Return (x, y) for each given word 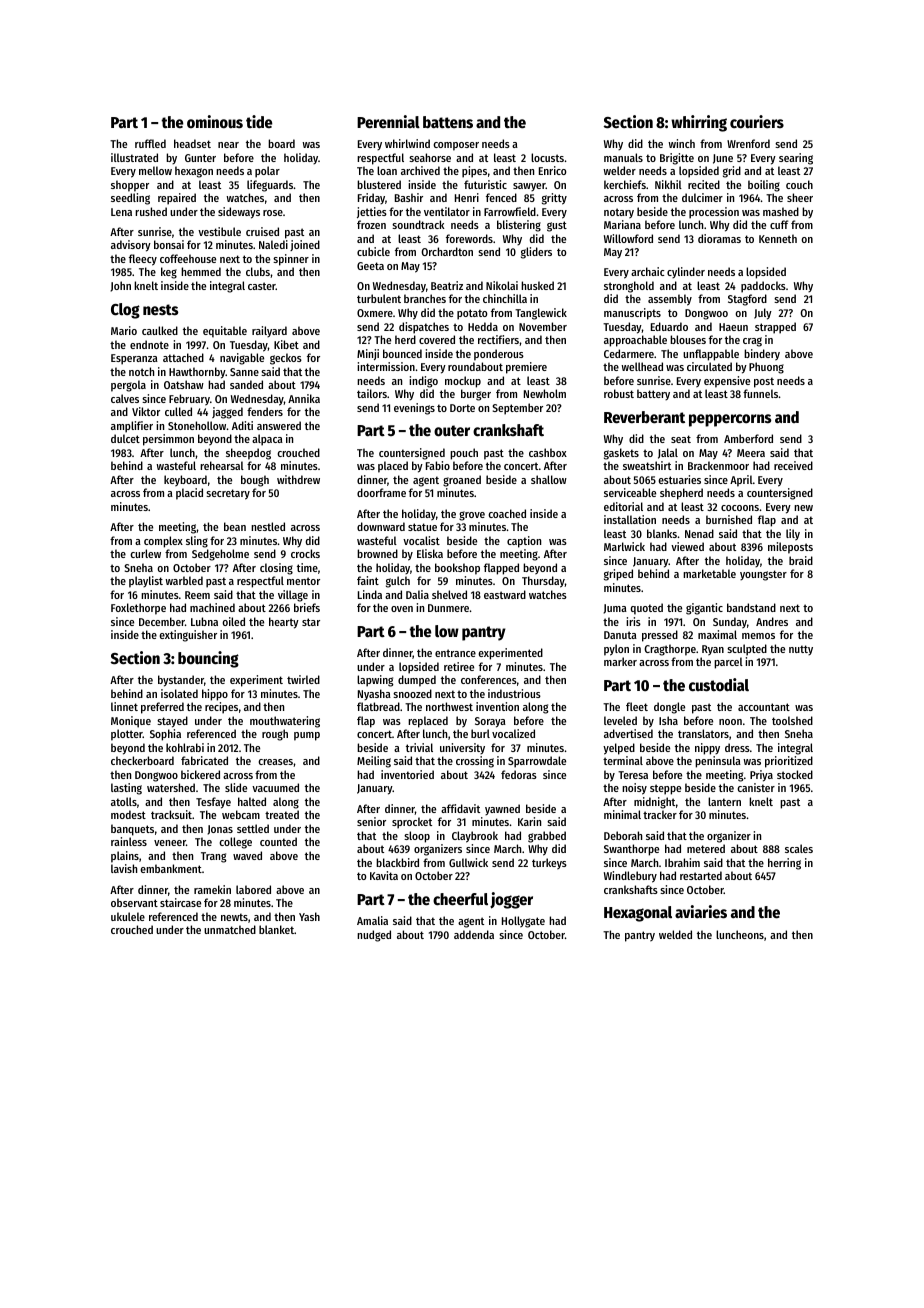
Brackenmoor (718, 465)
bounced (402, 353)
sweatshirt (647, 465)
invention (497, 706)
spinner (291, 260)
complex (163, 542)
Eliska (430, 553)
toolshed (792, 720)
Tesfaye (213, 803)
